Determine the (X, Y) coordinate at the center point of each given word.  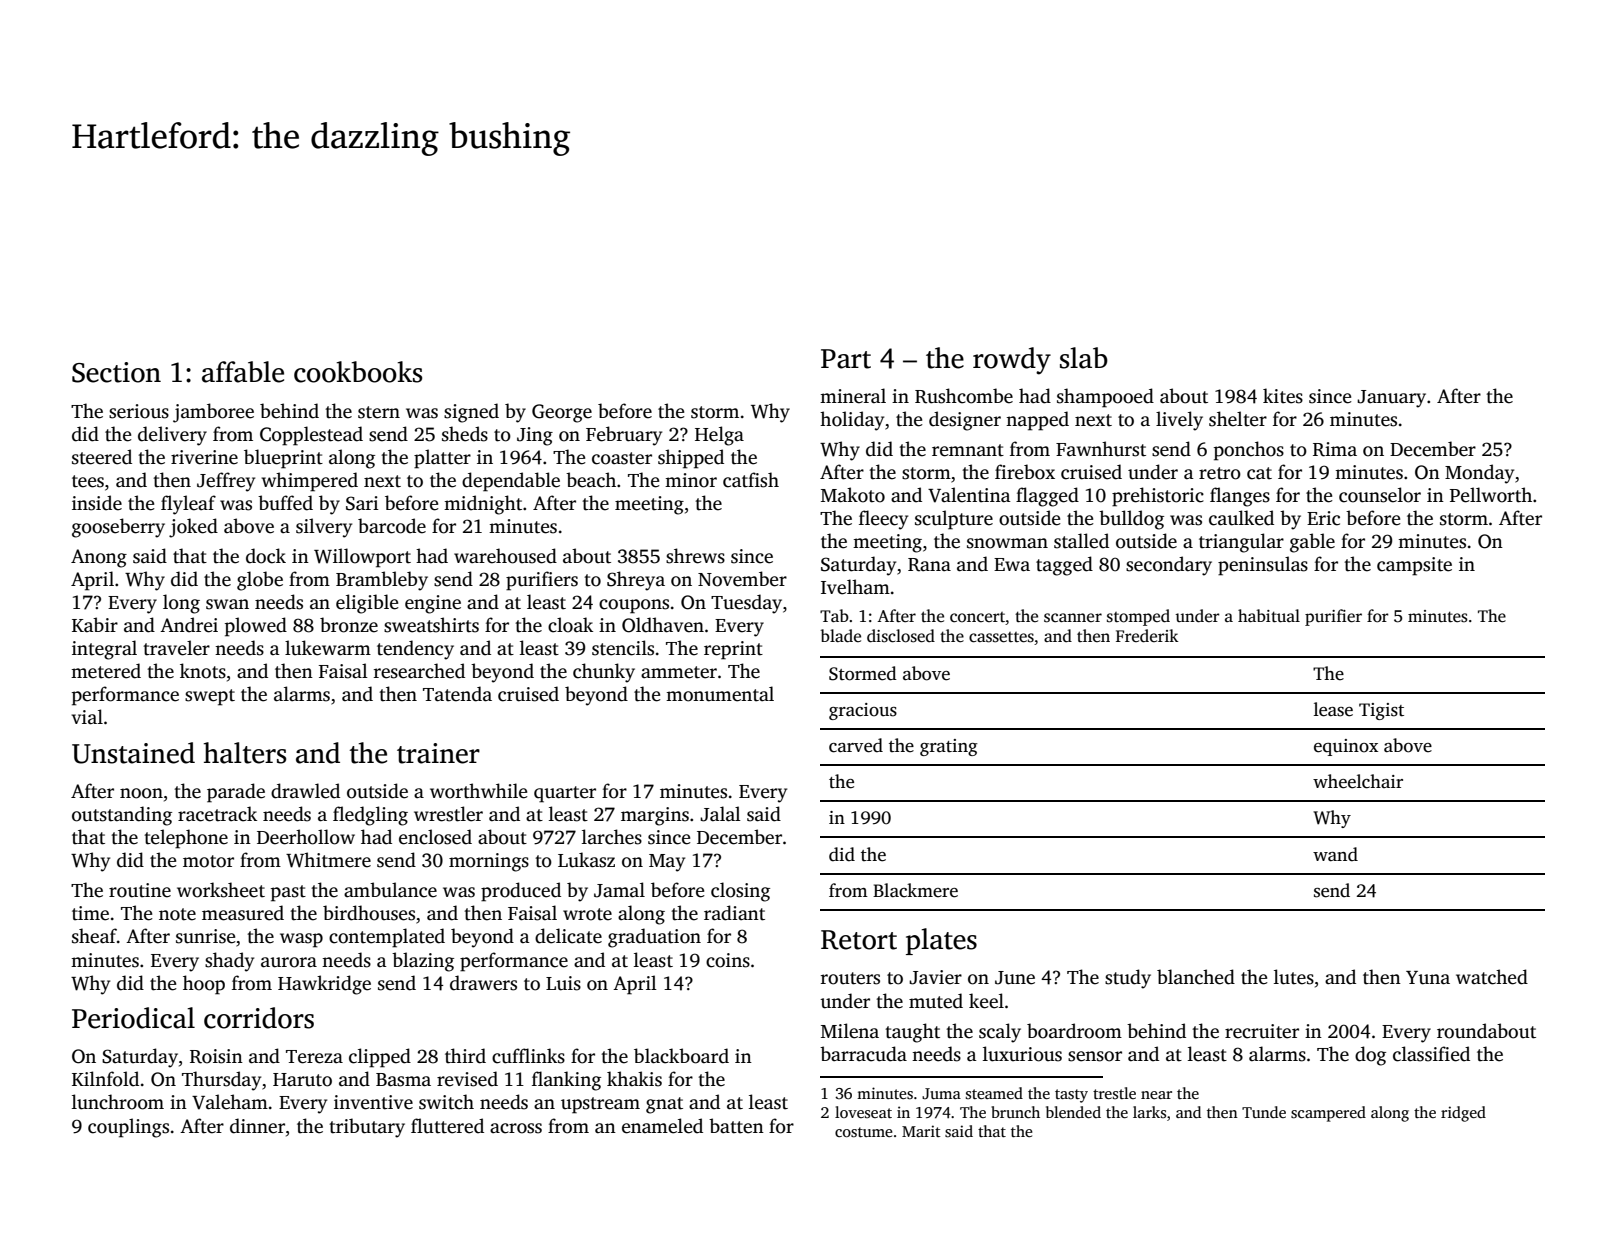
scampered (1328, 1114)
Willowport (362, 558)
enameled (662, 1126)
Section (116, 372)
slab (1084, 358)
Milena (850, 1031)
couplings (128, 1128)
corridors (259, 1018)
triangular (1241, 543)
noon (141, 793)
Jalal (720, 814)
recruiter (1262, 1031)
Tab (834, 615)
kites (1283, 396)
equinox (1346, 747)
